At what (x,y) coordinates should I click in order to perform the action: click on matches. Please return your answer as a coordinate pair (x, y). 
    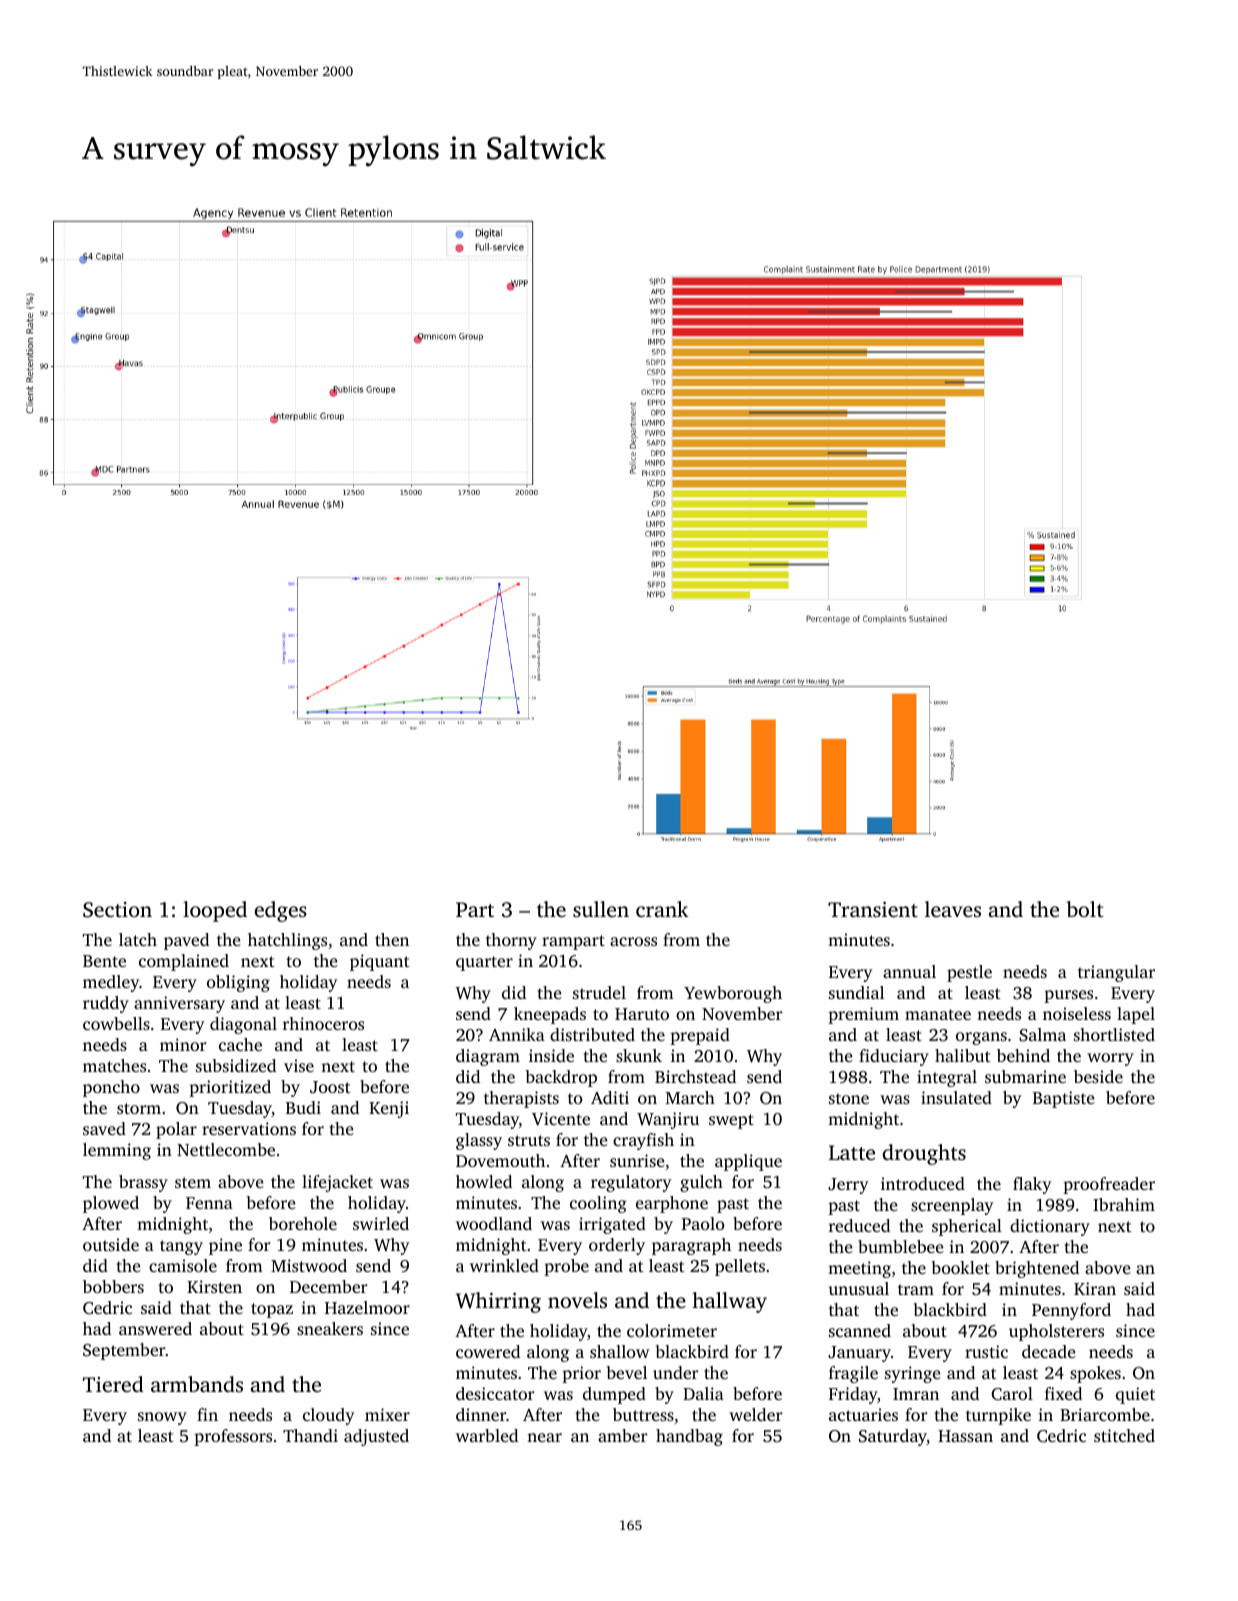
    Looking at the image, I should click on (114, 1065).
